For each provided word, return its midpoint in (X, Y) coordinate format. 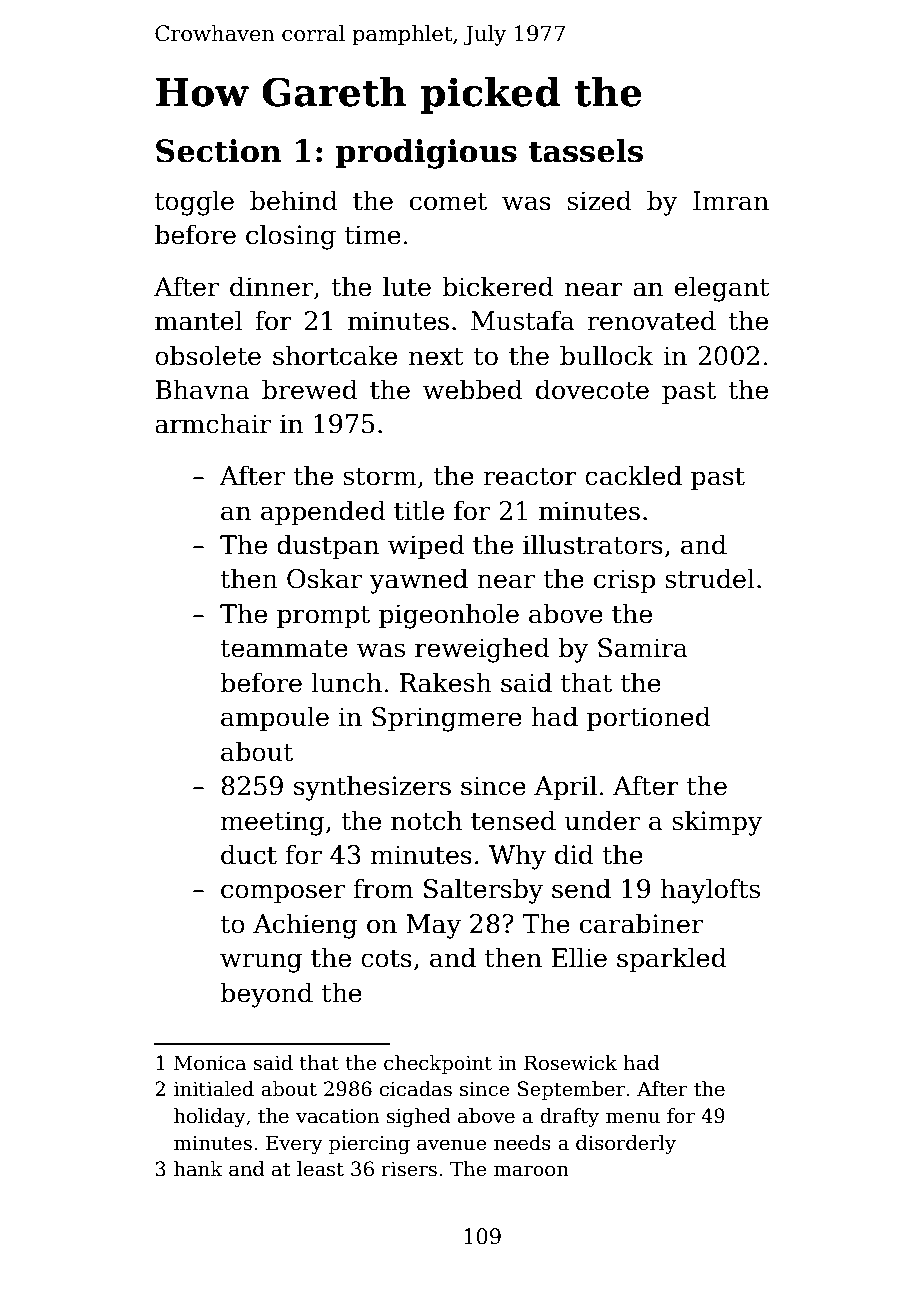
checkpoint (438, 1064)
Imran (731, 201)
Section (218, 151)
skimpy (717, 823)
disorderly (626, 1145)
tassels (586, 150)
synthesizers (372, 788)
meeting (272, 823)
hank (198, 1169)
